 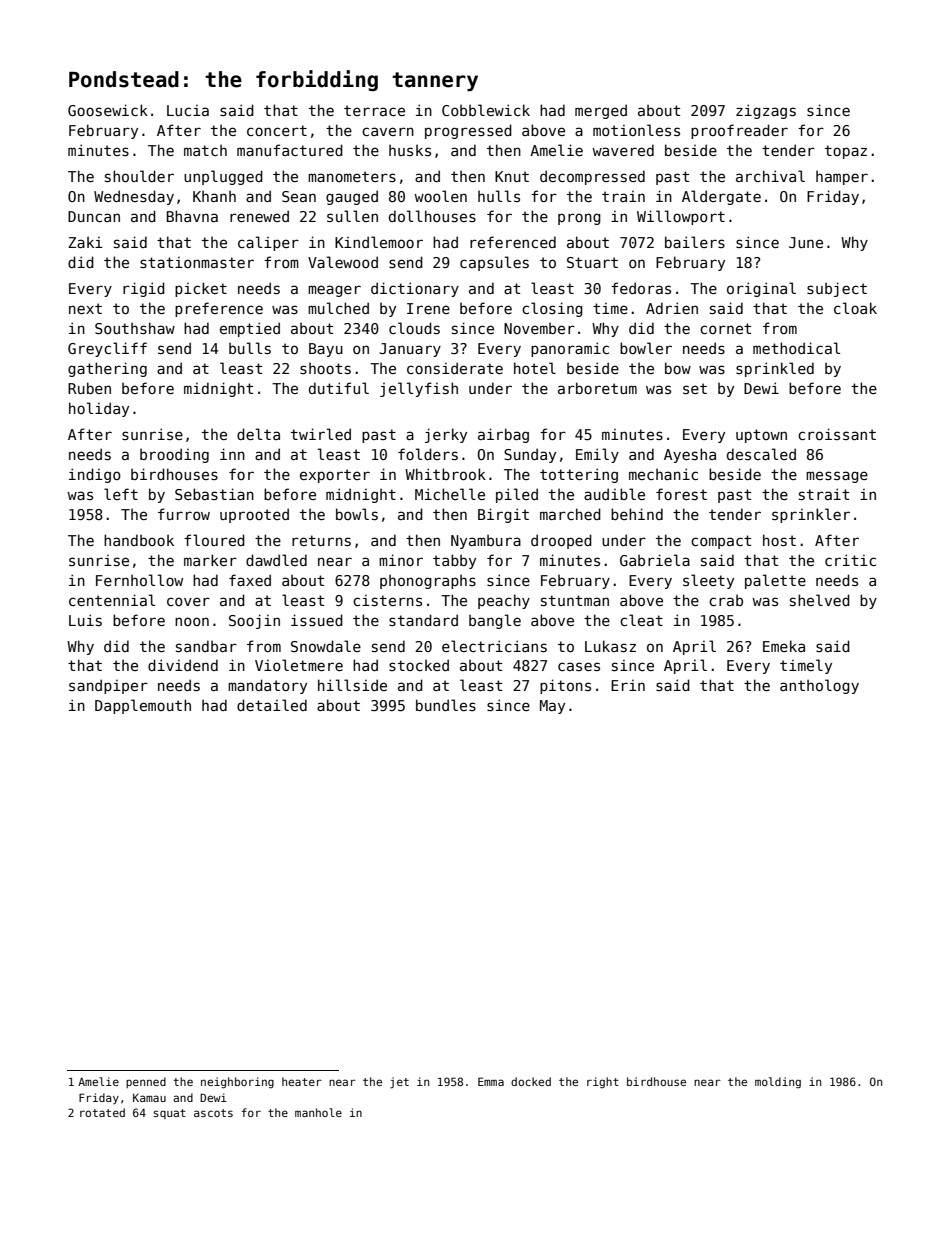 What do you see at coordinates (184, 514) in the document?
I see `furrow` at bounding box center [184, 514].
